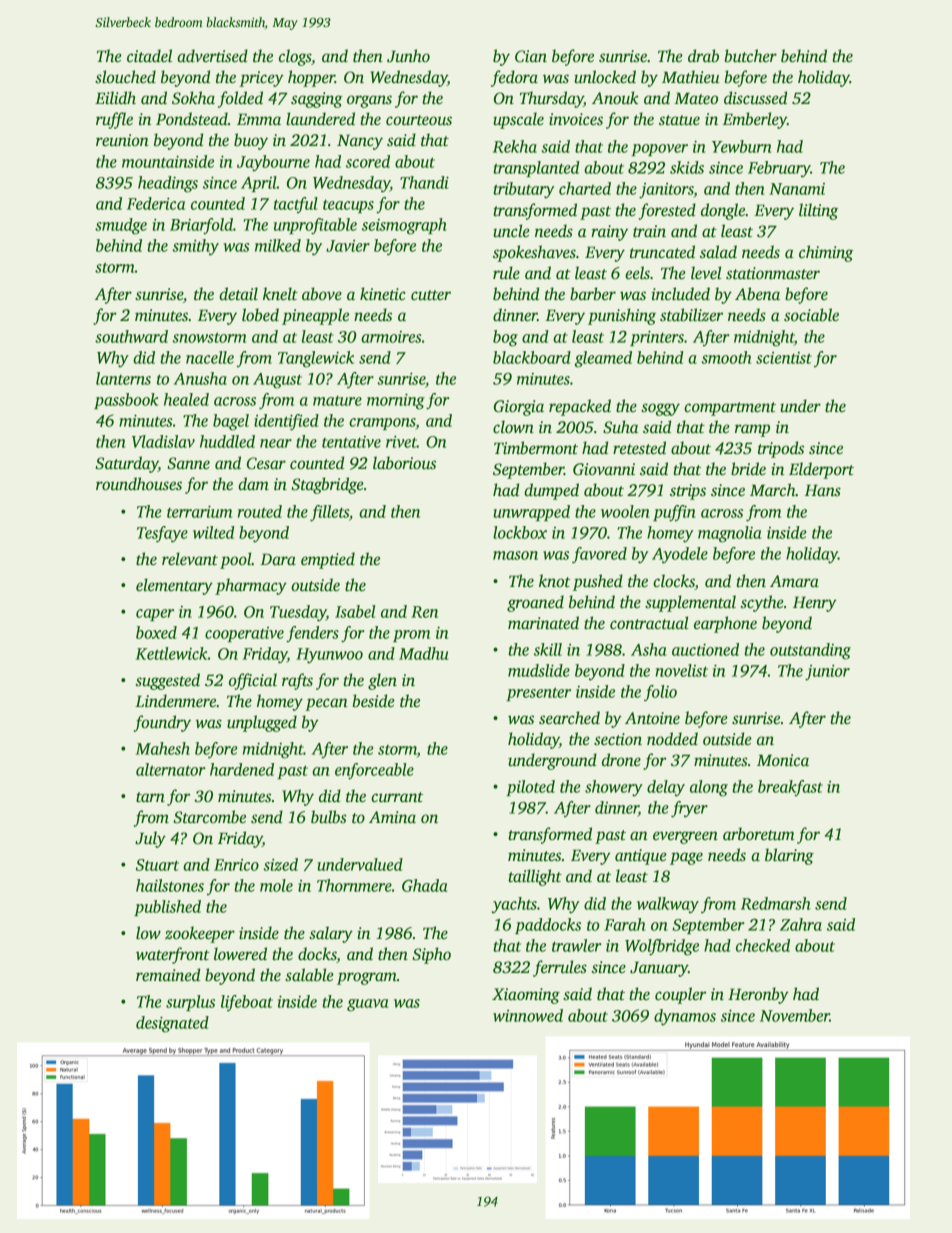  I want to click on Sokha, so click(193, 98).
